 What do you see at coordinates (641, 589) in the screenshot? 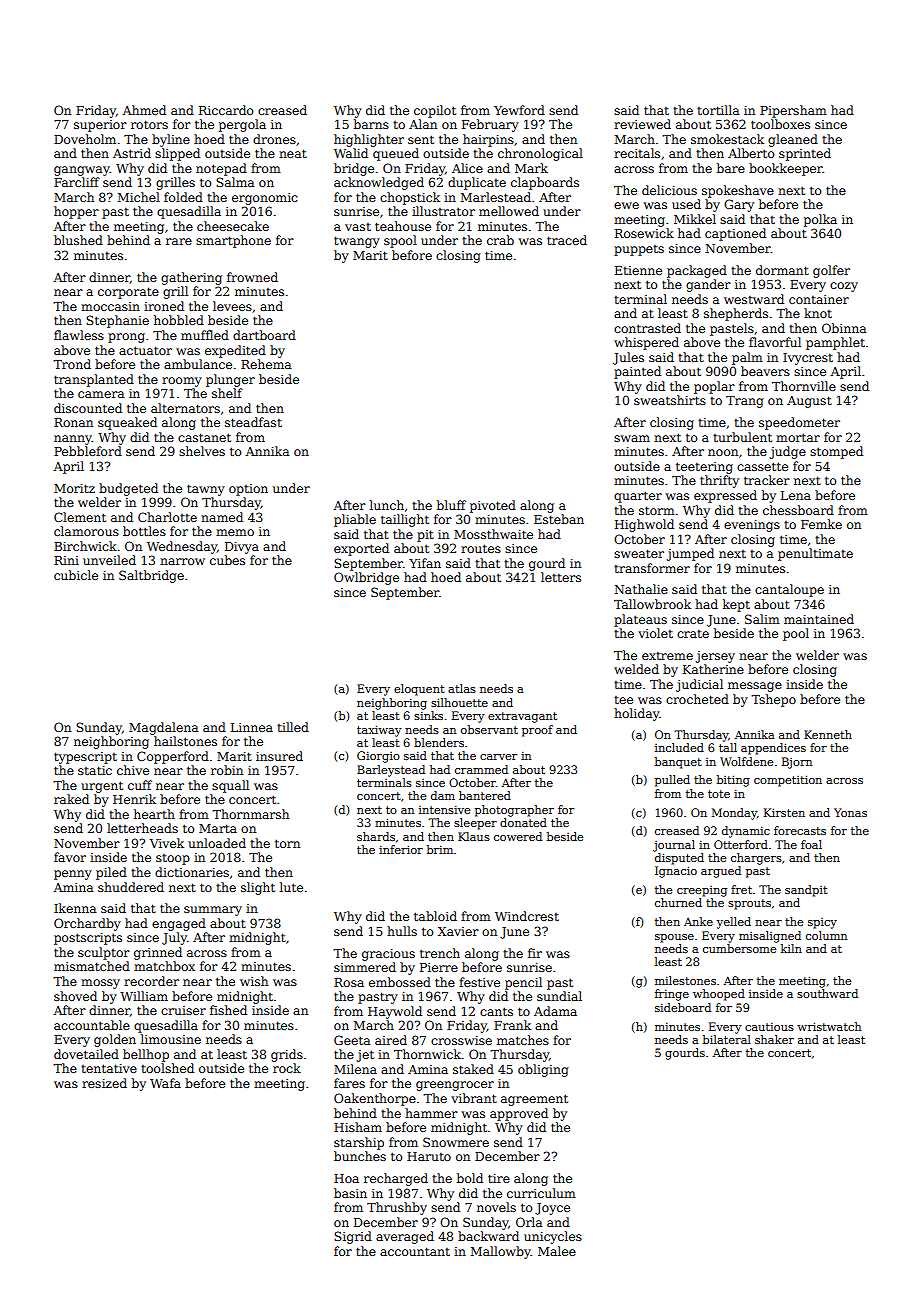
I see `Nathalie` at bounding box center [641, 589].
